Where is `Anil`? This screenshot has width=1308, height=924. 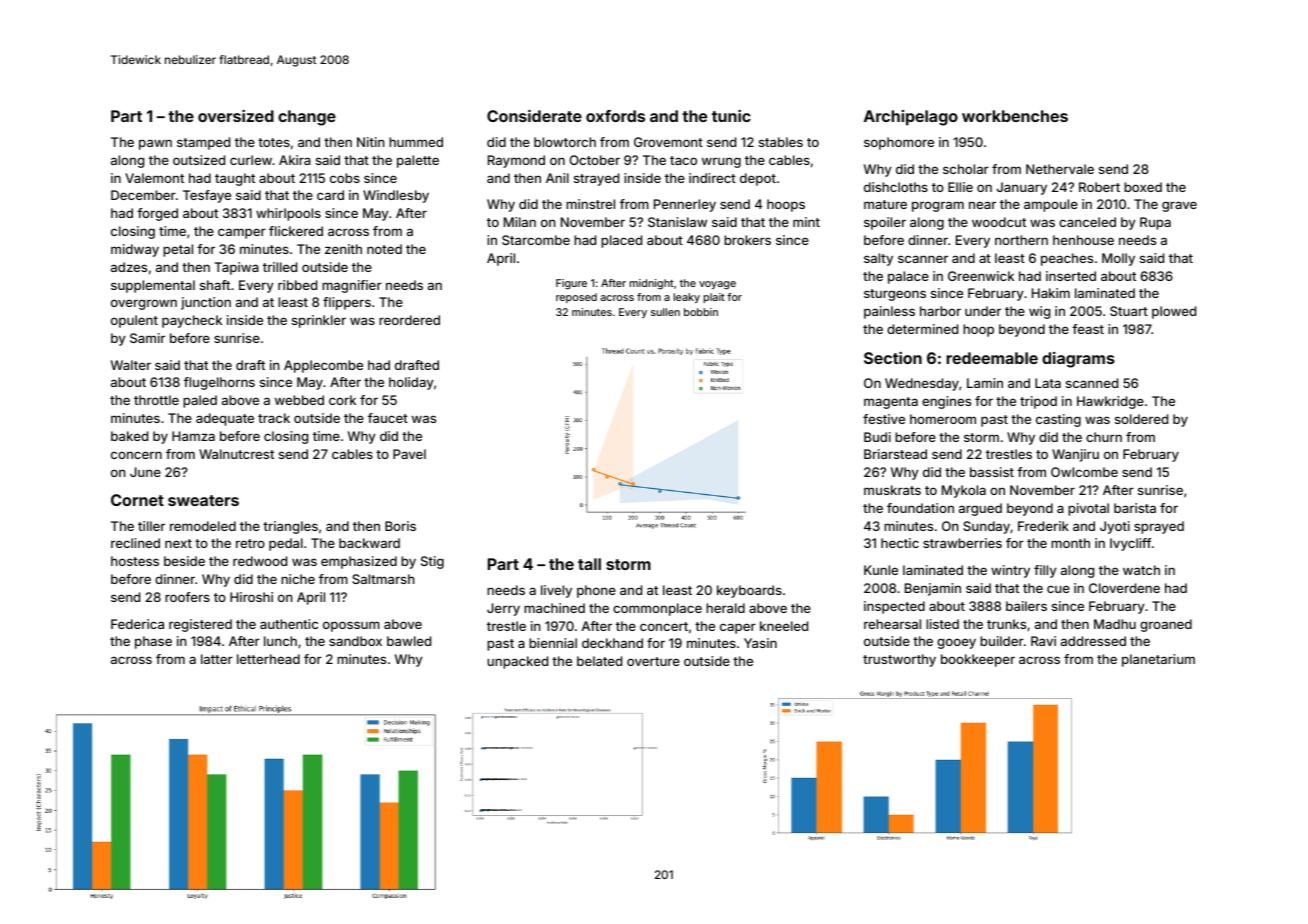 Anil is located at coordinates (557, 178).
